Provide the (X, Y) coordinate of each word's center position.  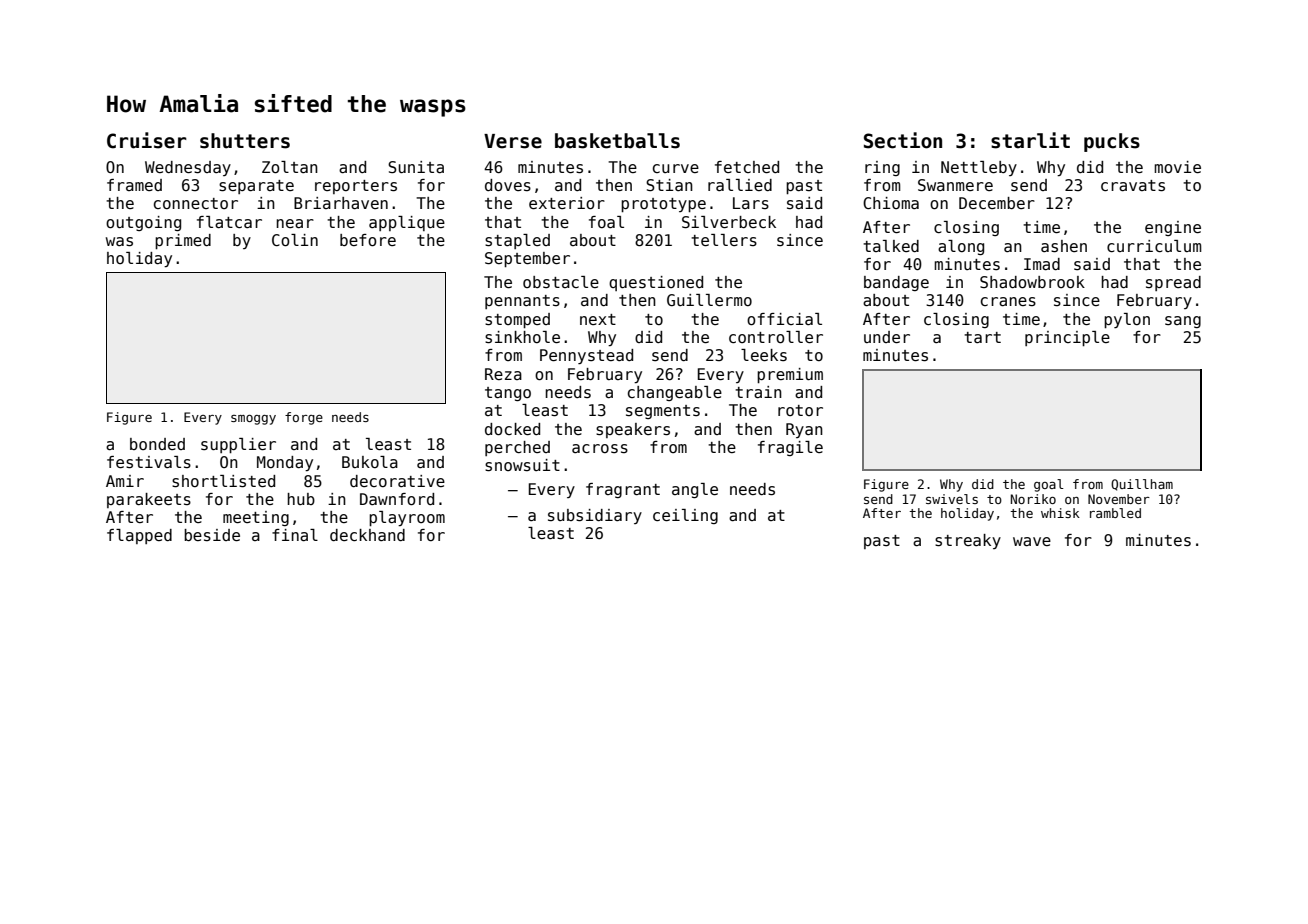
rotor (800, 410)
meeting (256, 518)
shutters (245, 141)
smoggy (253, 420)
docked (512, 429)
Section (903, 140)
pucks (1112, 142)
